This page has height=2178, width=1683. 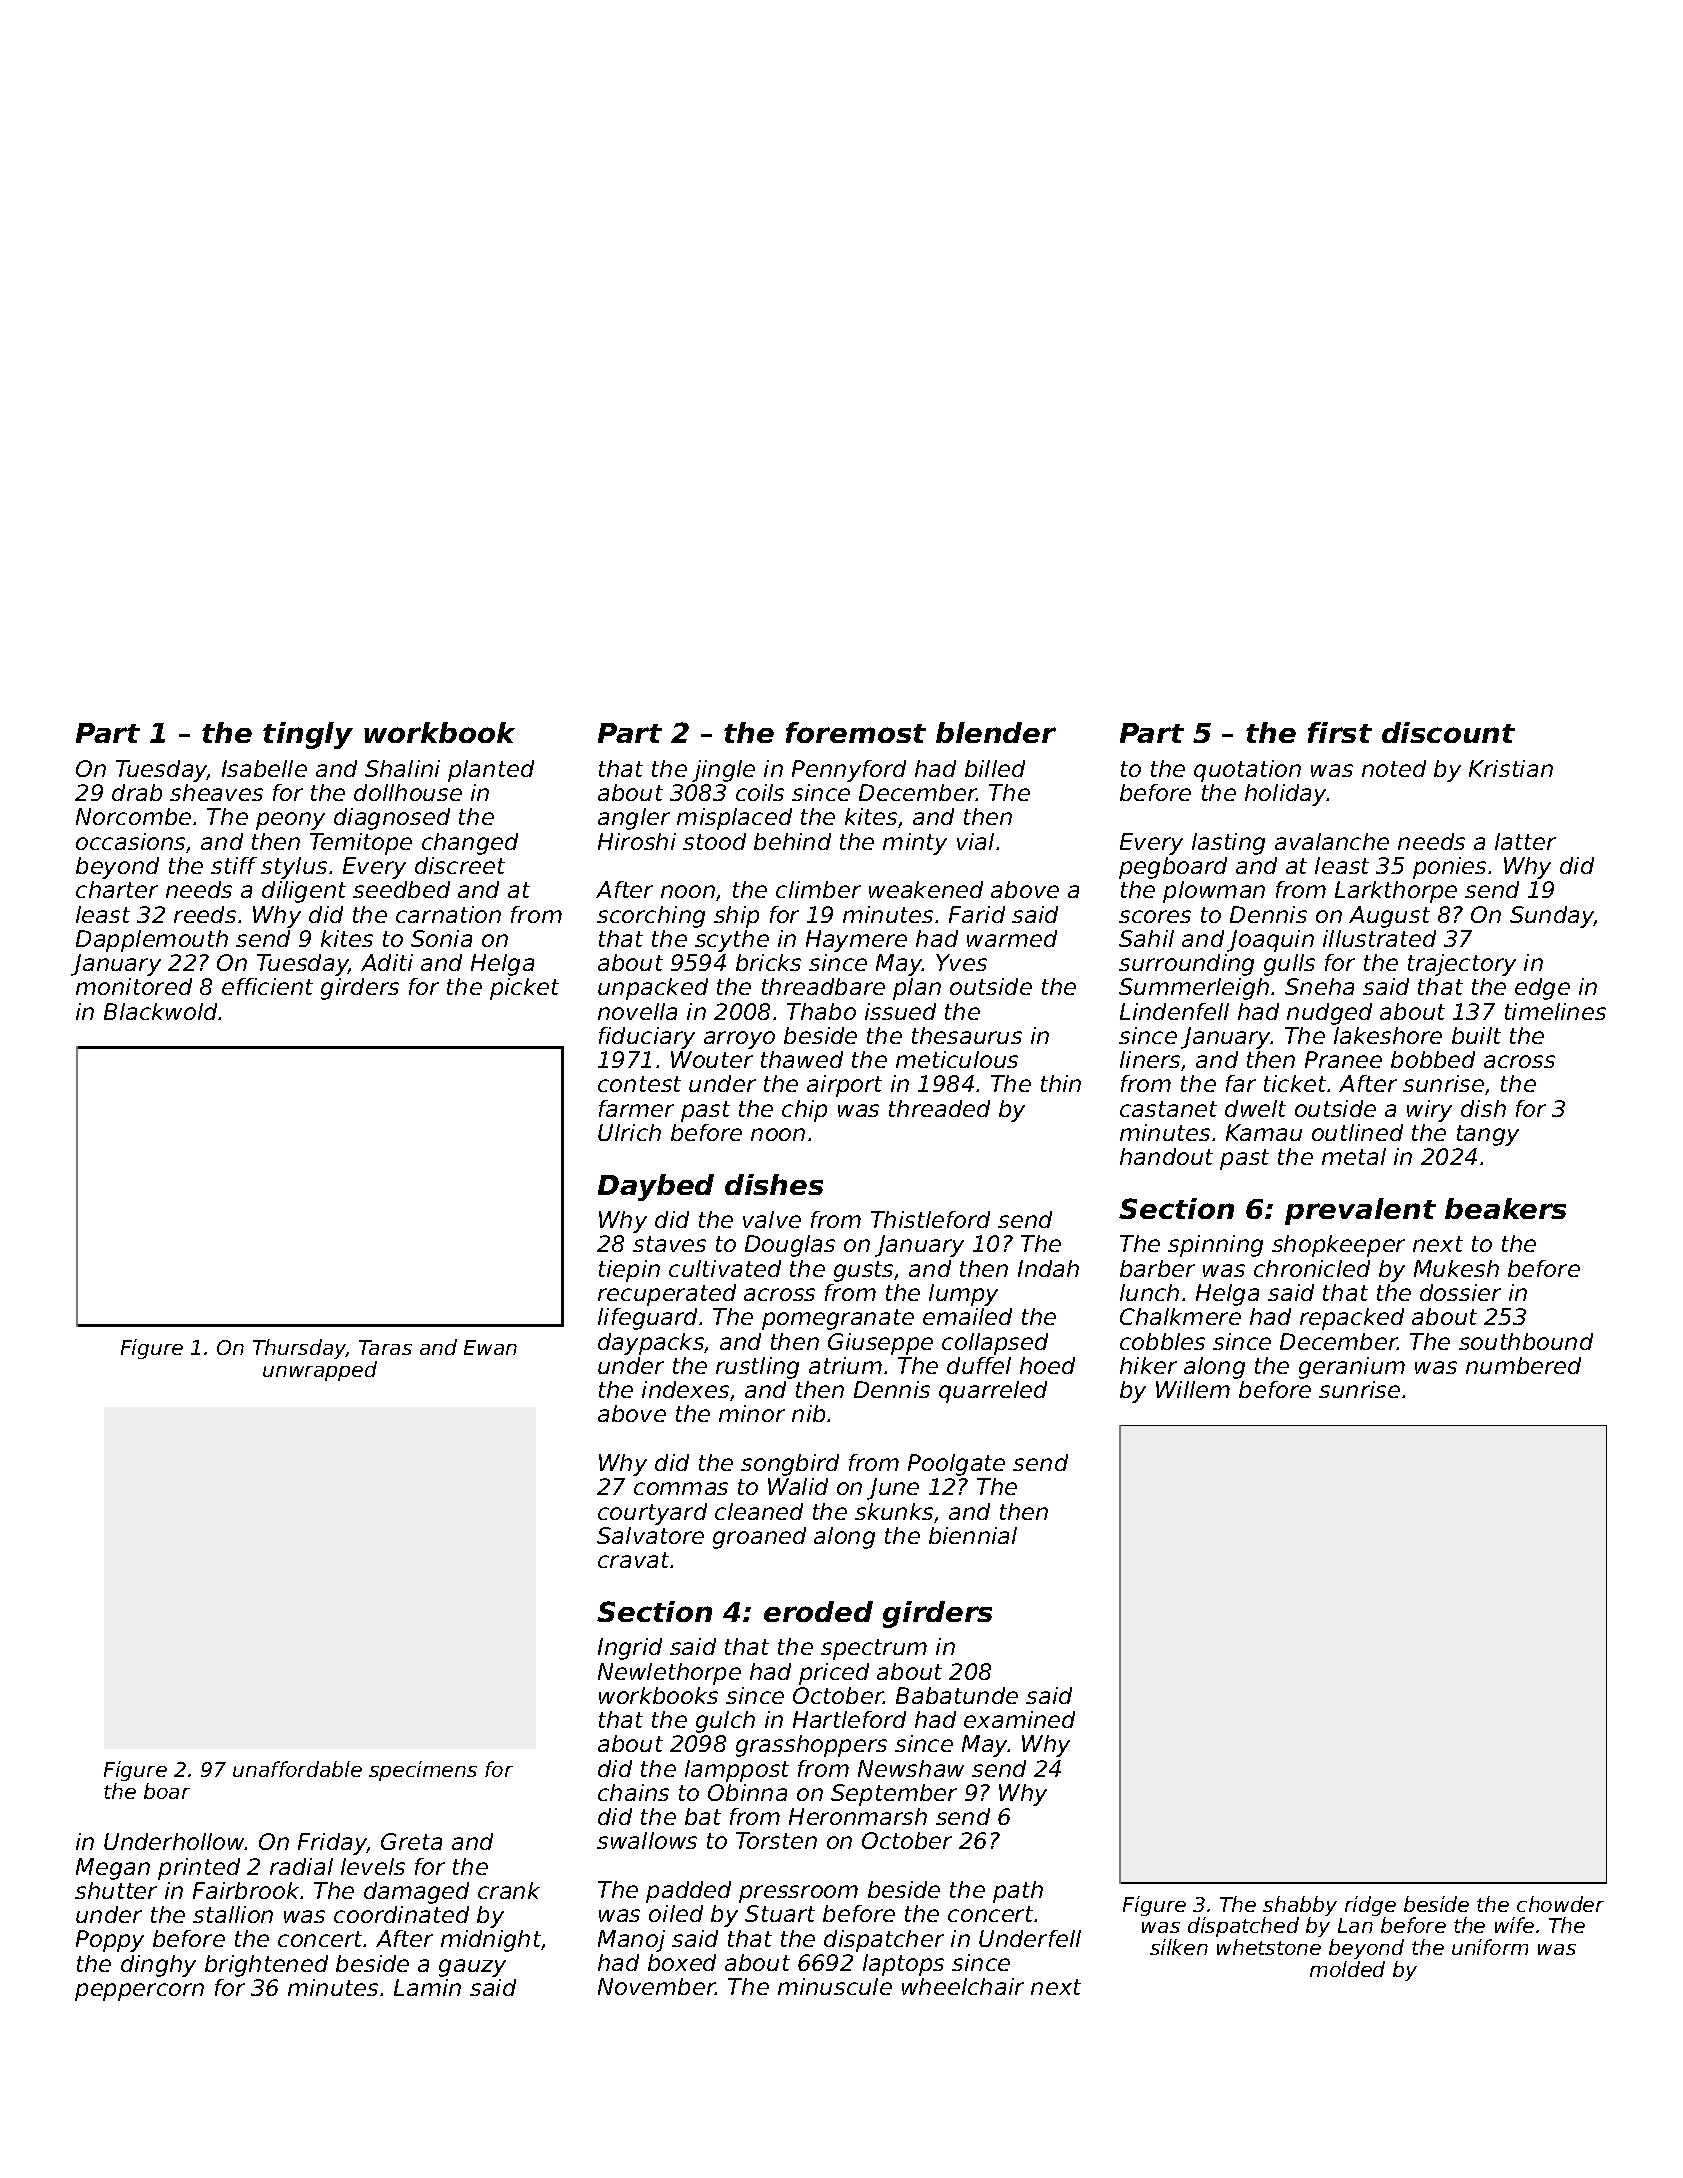 I want to click on cravat, so click(x=633, y=1560).
